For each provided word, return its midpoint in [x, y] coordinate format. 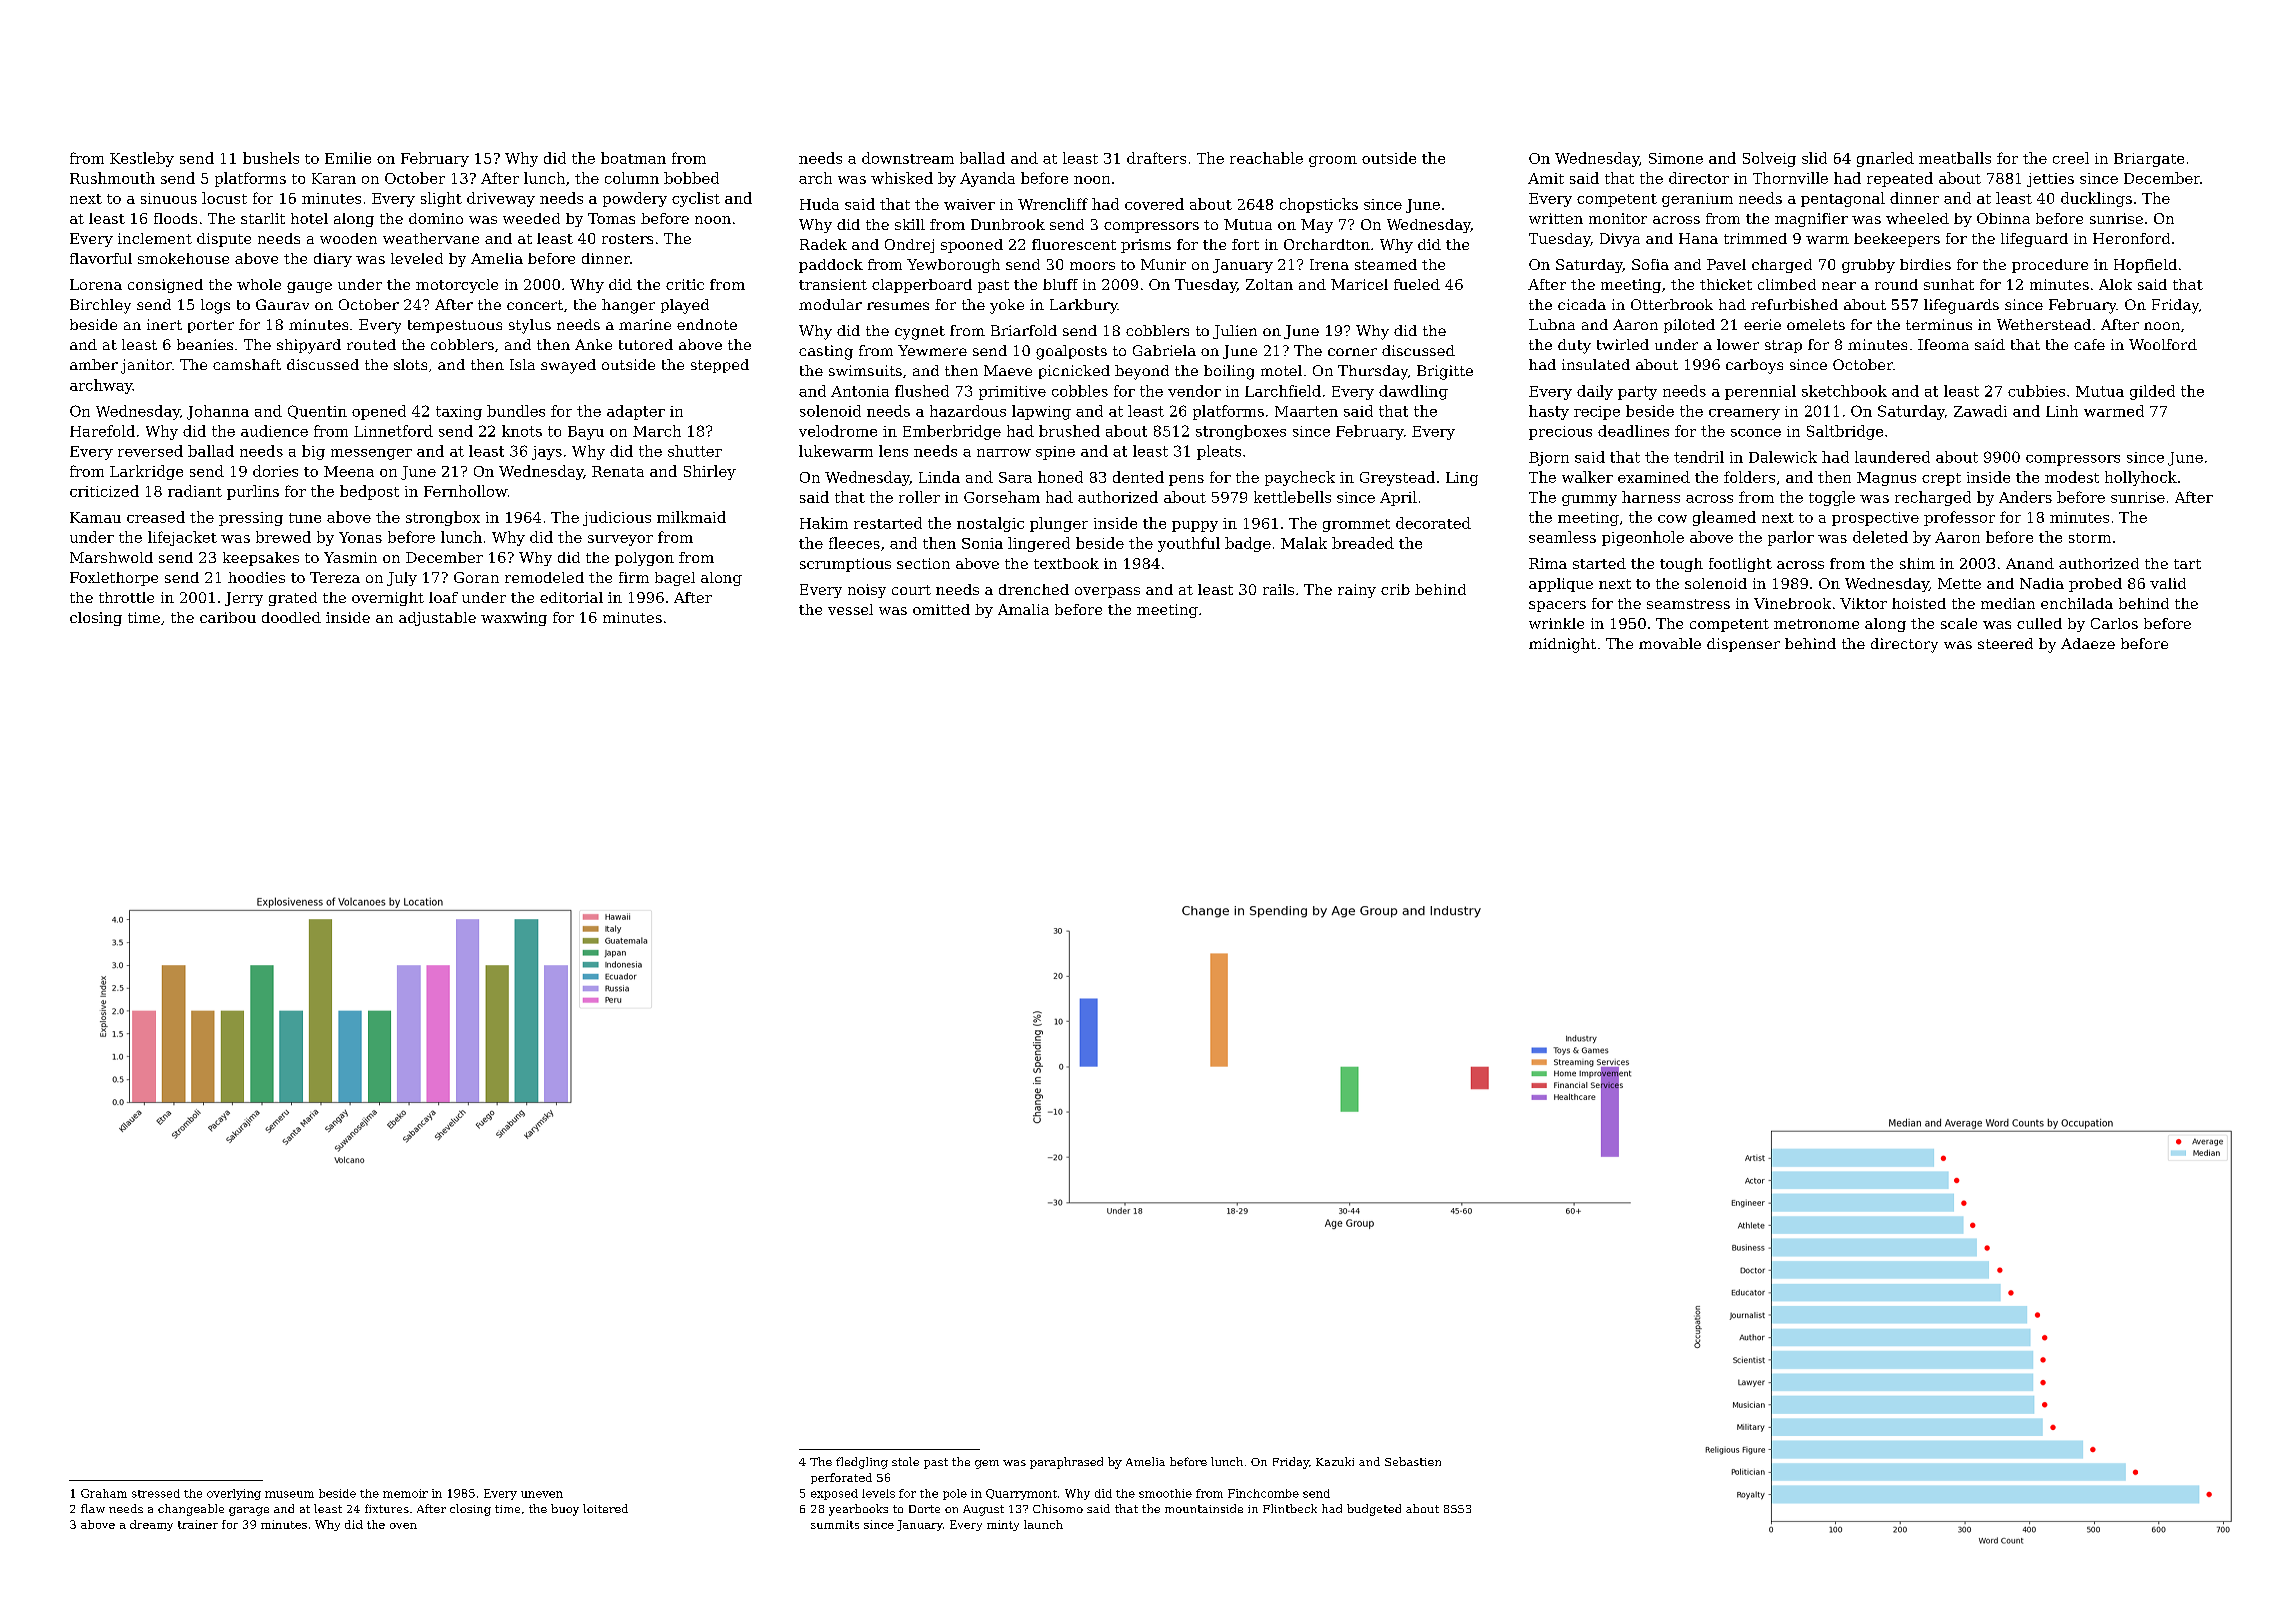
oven [403, 1526]
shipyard [309, 346]
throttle [126, 597]
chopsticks [1319, 205]
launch [1043, 1524]
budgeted [1374, 1510]
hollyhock [2141, 478]
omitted [941, 609]
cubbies [2036, 391]
